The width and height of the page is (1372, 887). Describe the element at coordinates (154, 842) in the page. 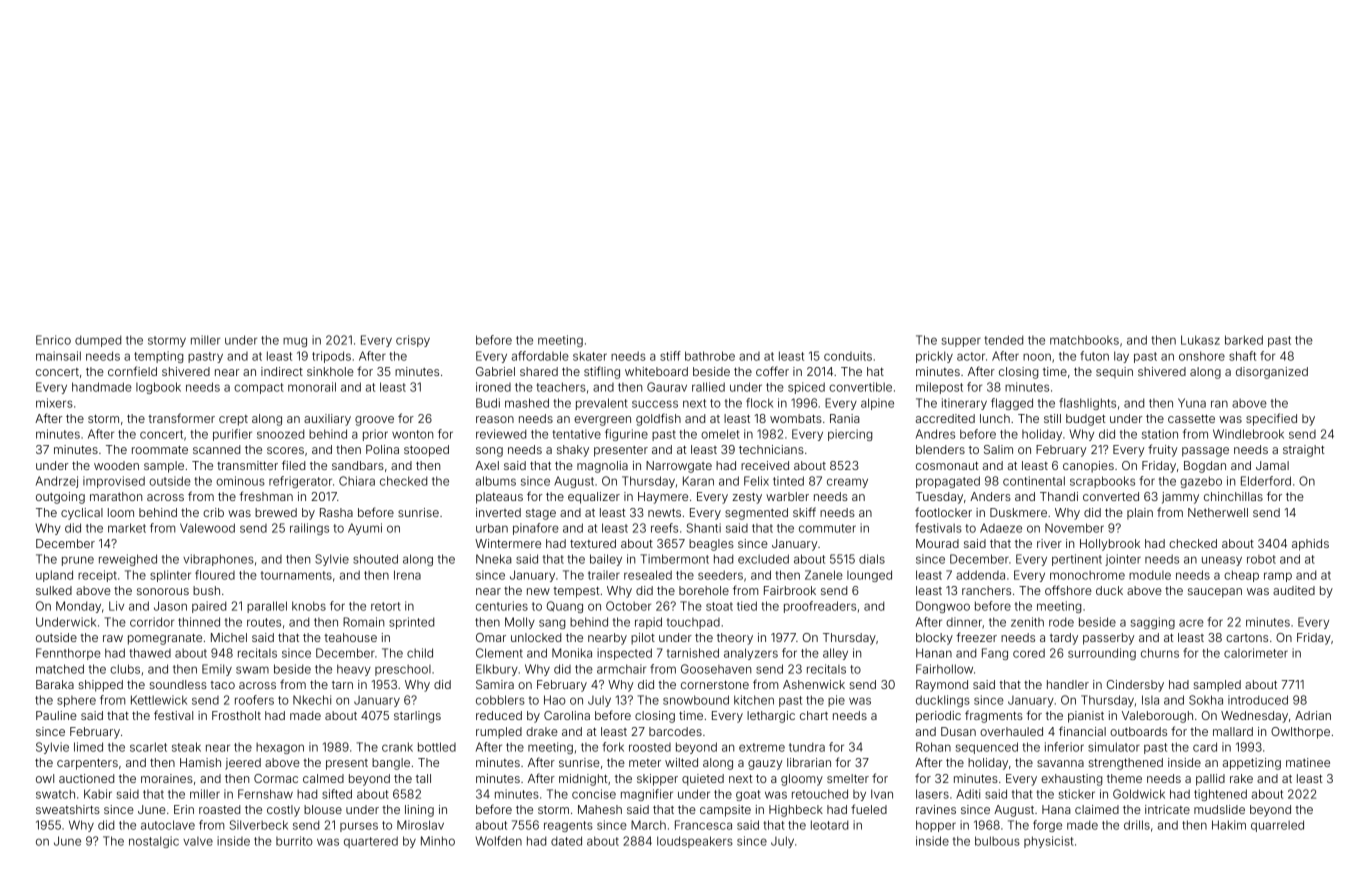

I see `nostalgic` at that location.
